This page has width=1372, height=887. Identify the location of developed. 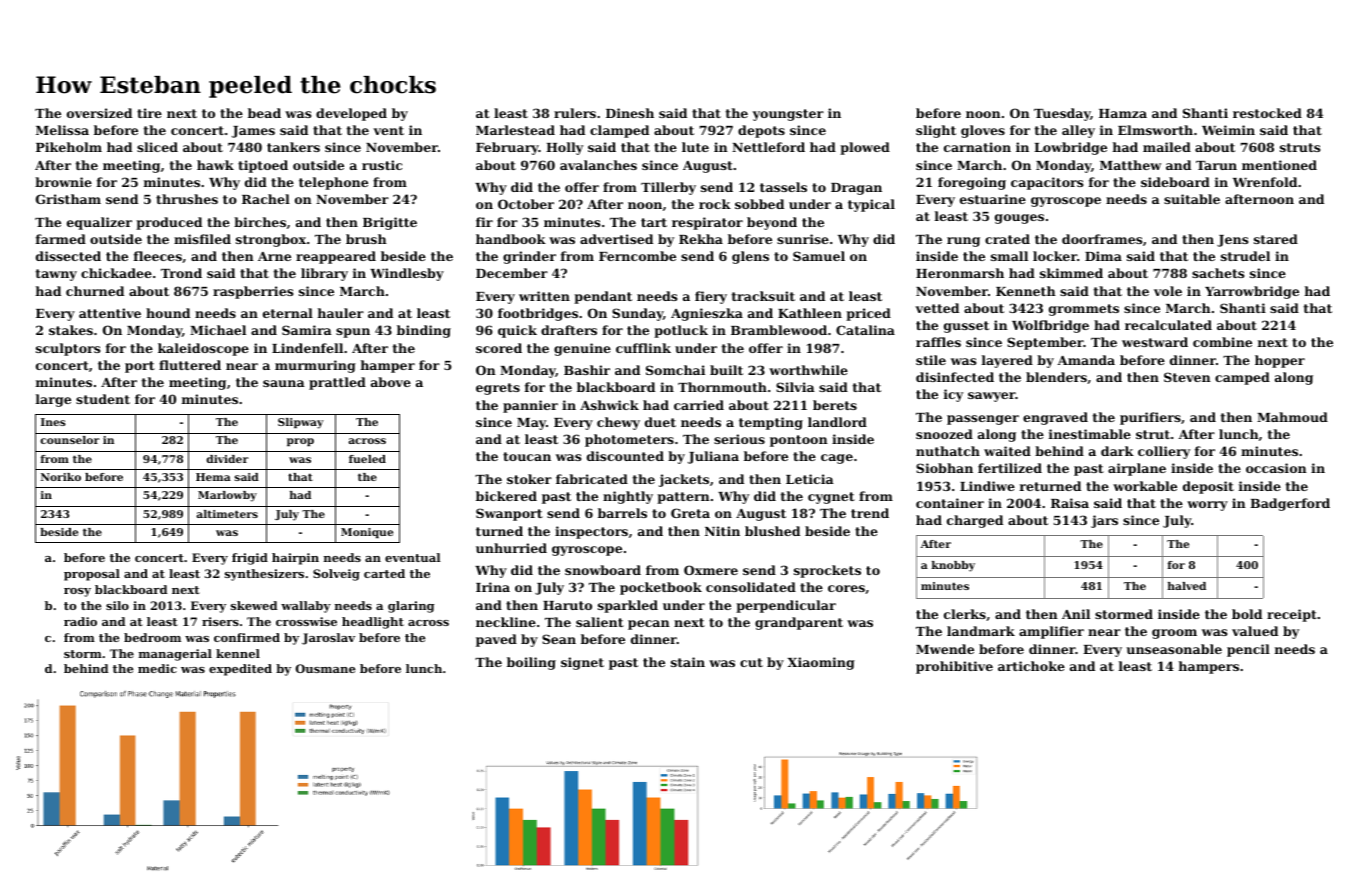
(351, 114).
